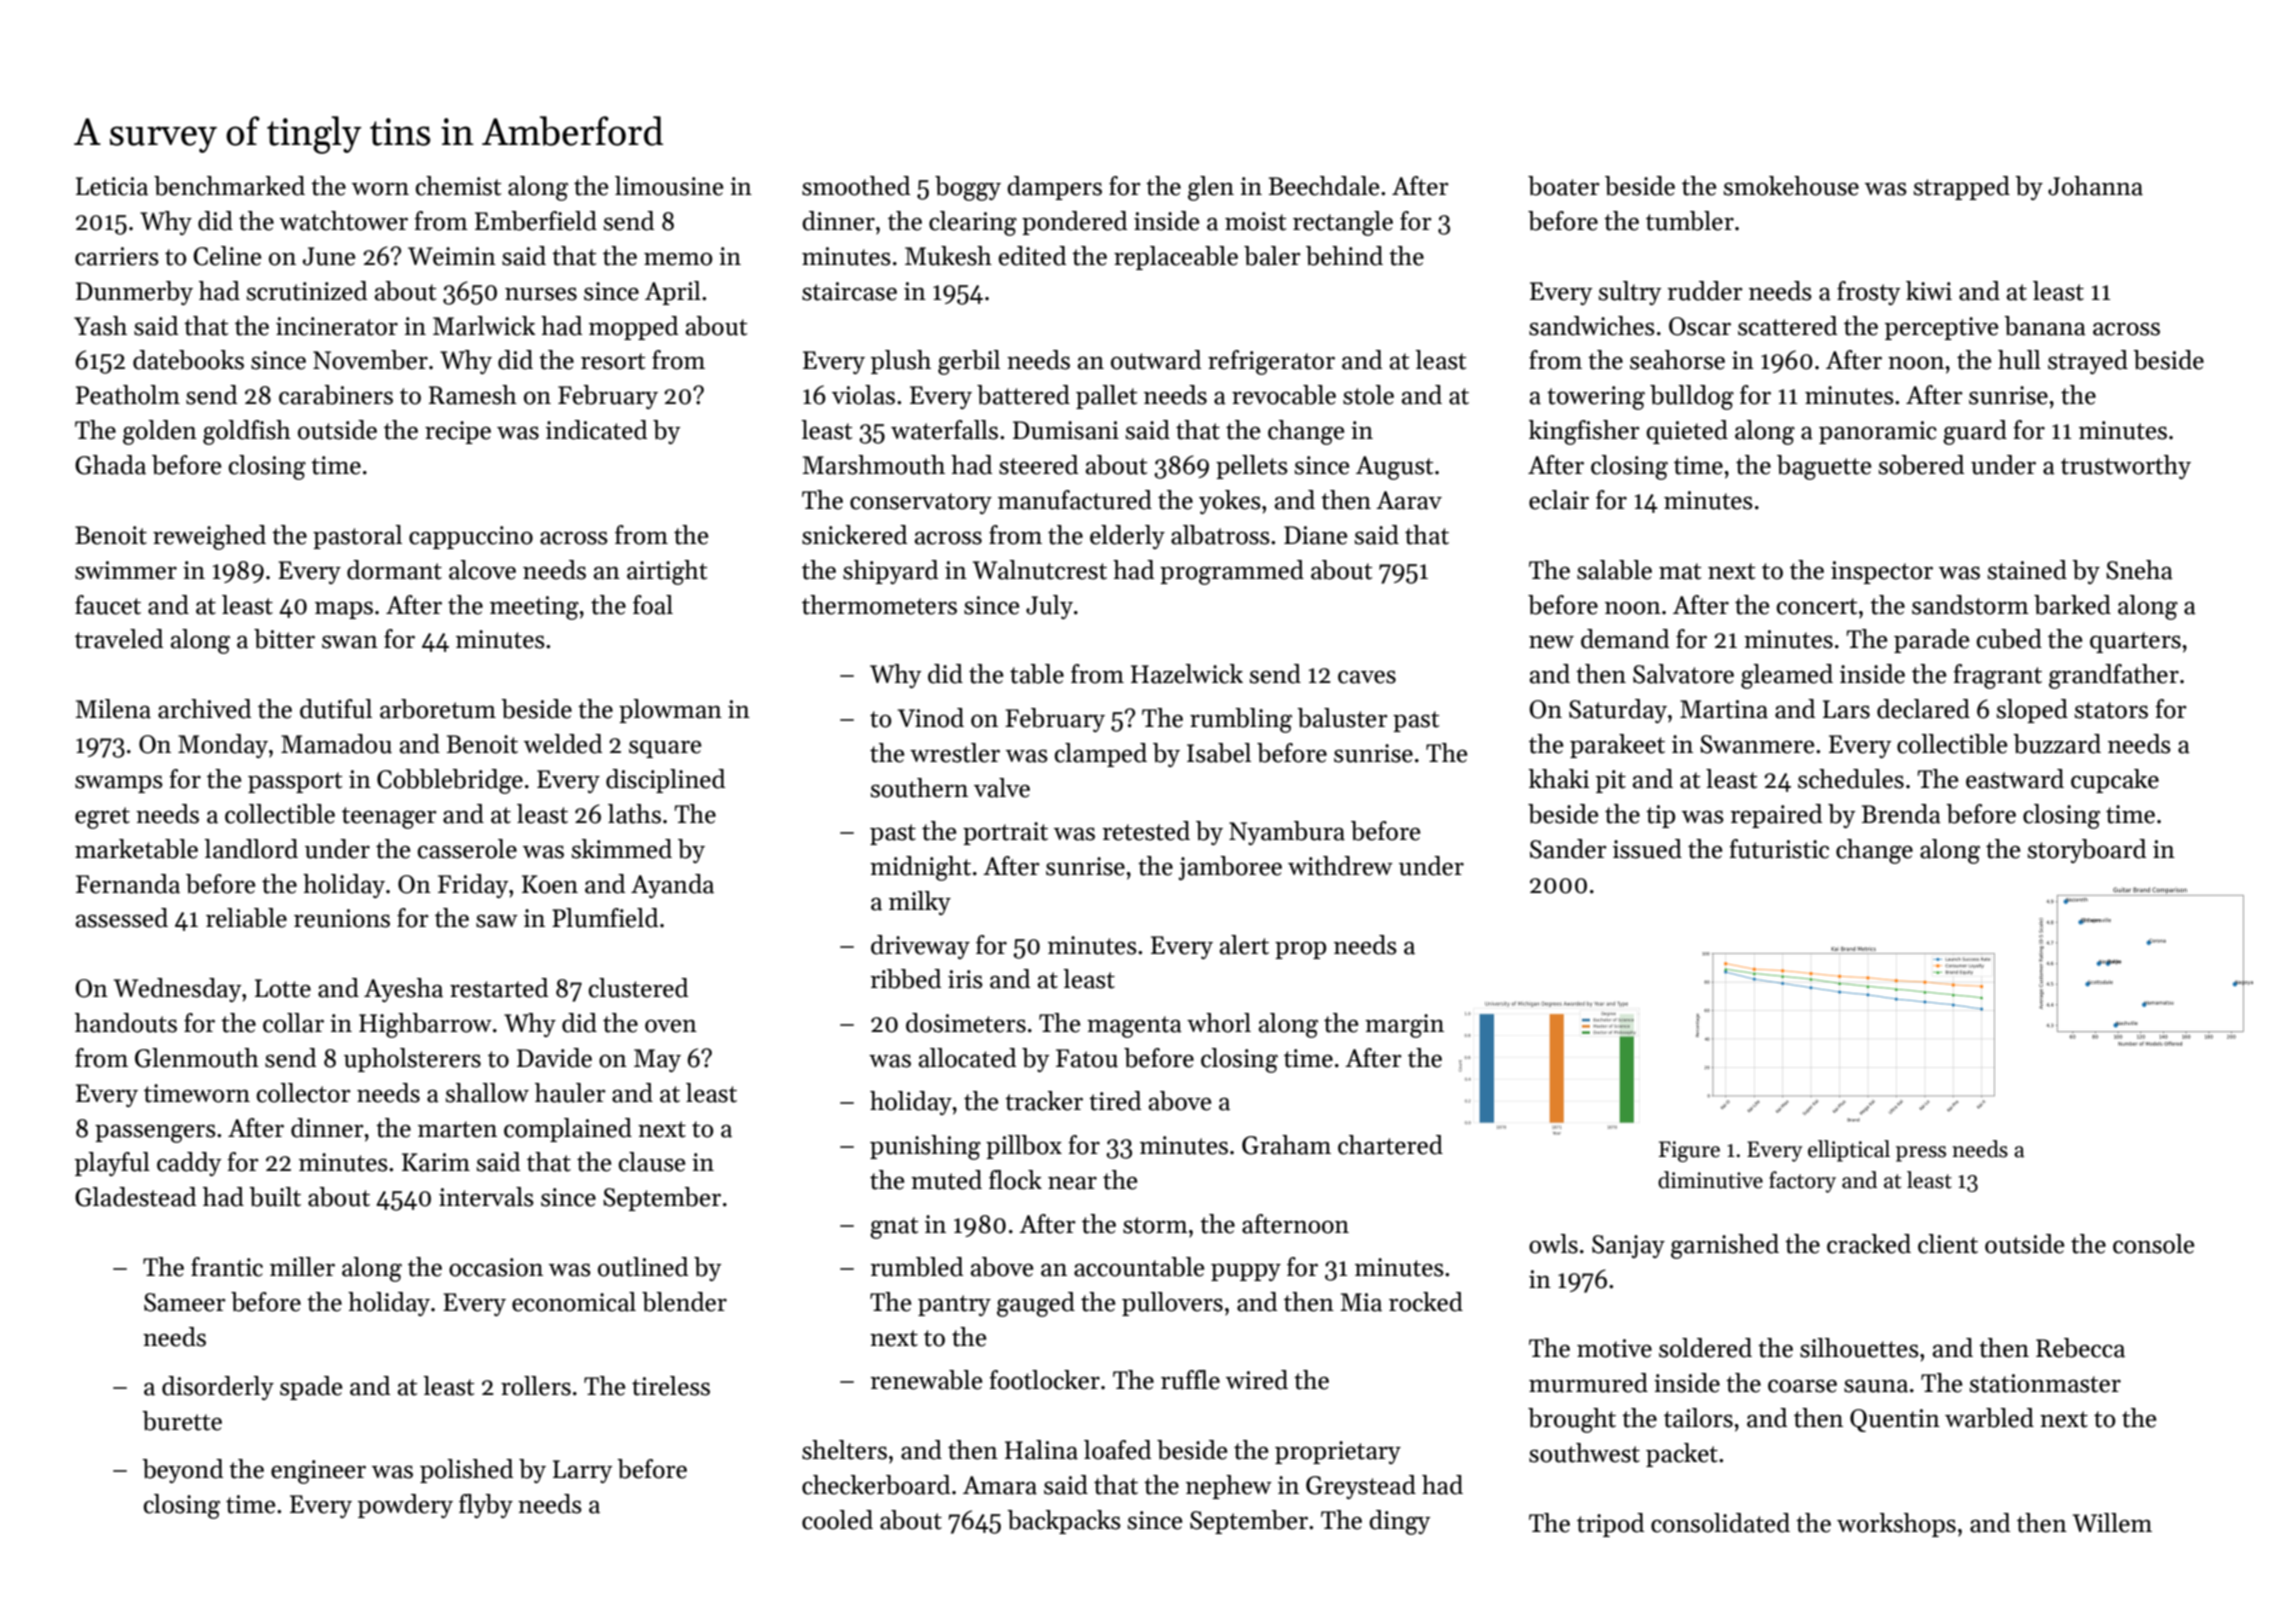 The width and height of the screenshot is (2281, 1613). What do you see at coordinates (2086, 851) in the screenshot?
I see `storyboard` at bounding box center [2086, 851].
